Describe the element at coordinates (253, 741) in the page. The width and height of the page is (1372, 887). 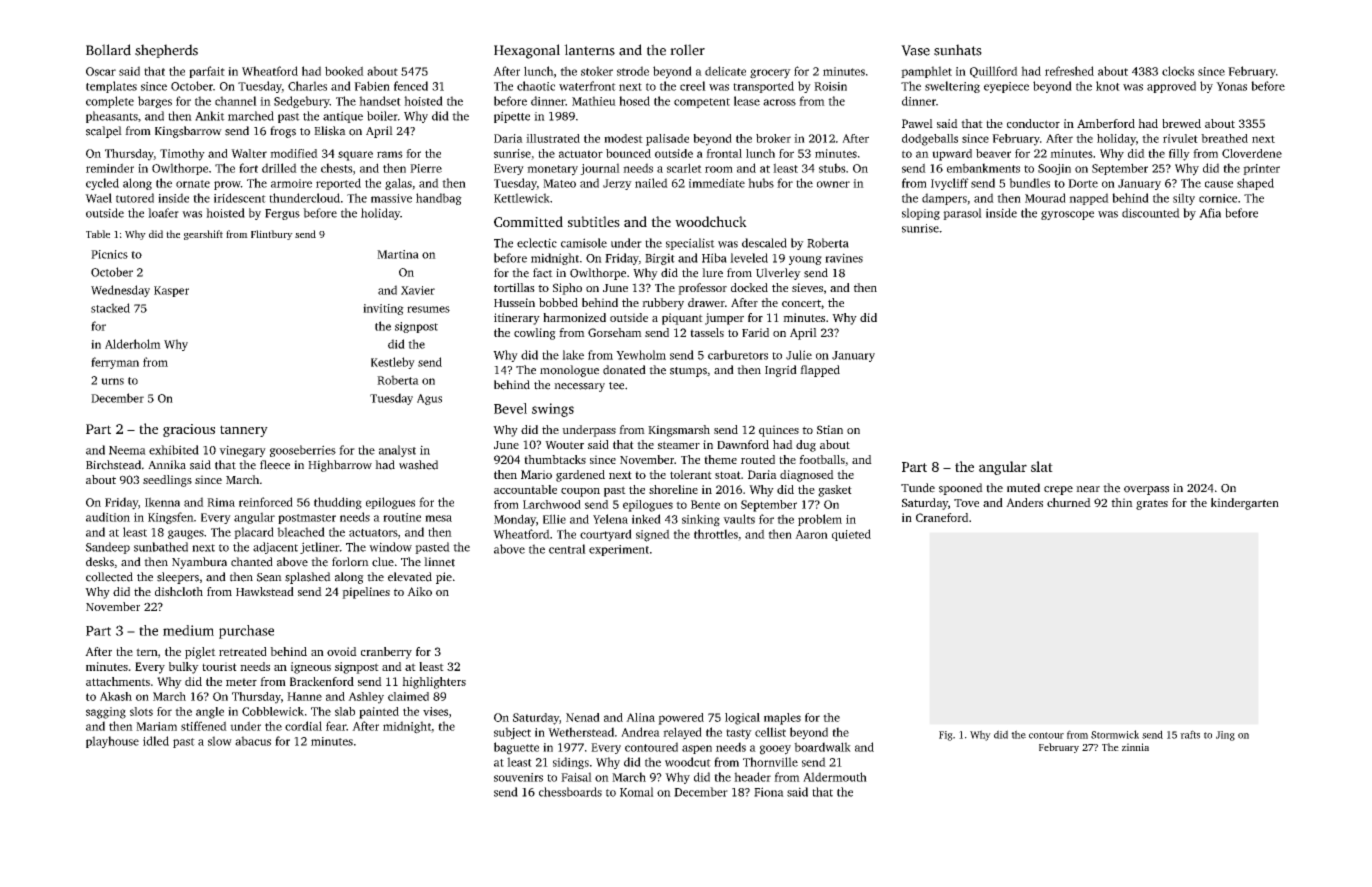
I see `abacus` at that location.
